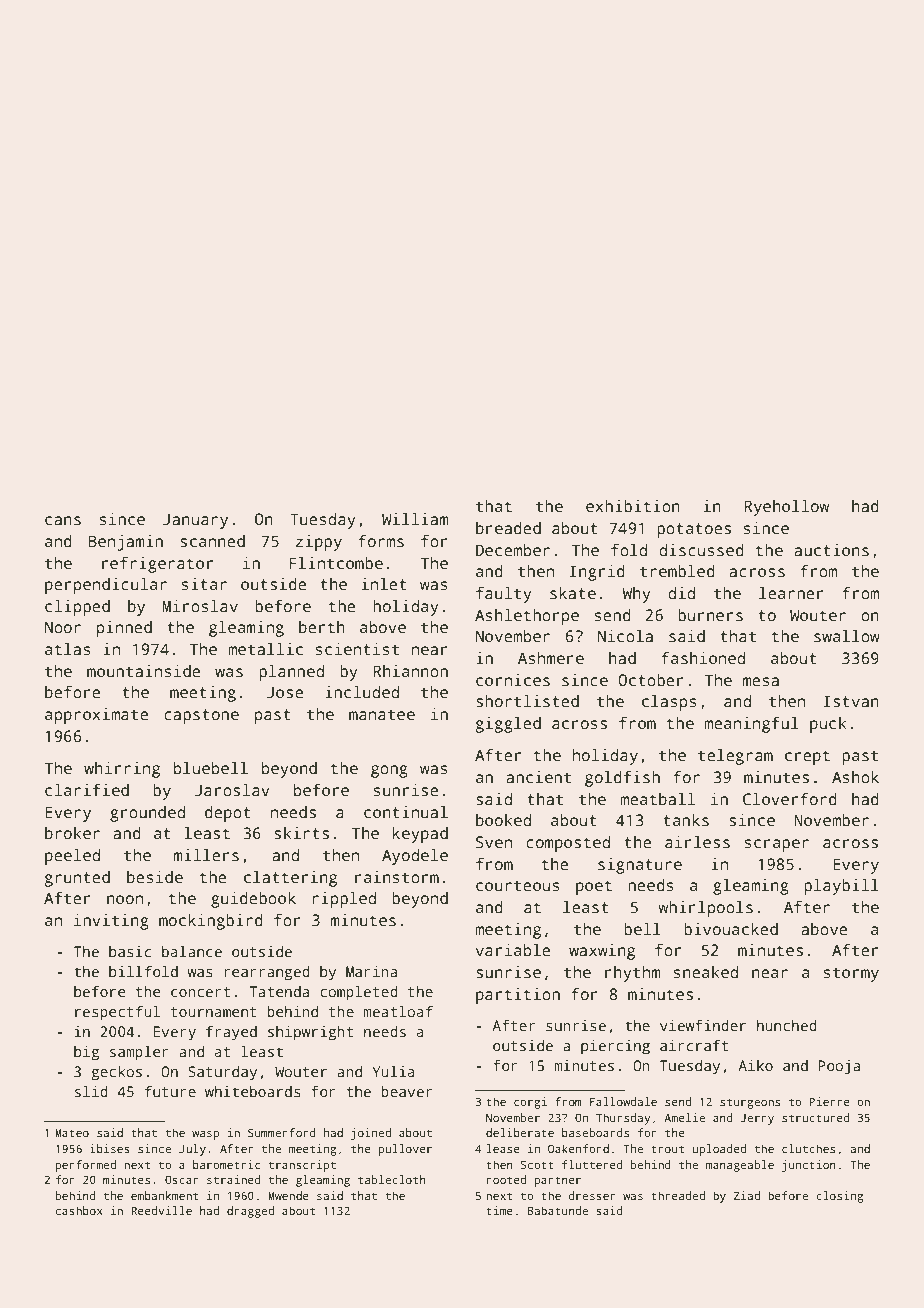  I want to click on clarified, so click(87, 790).
